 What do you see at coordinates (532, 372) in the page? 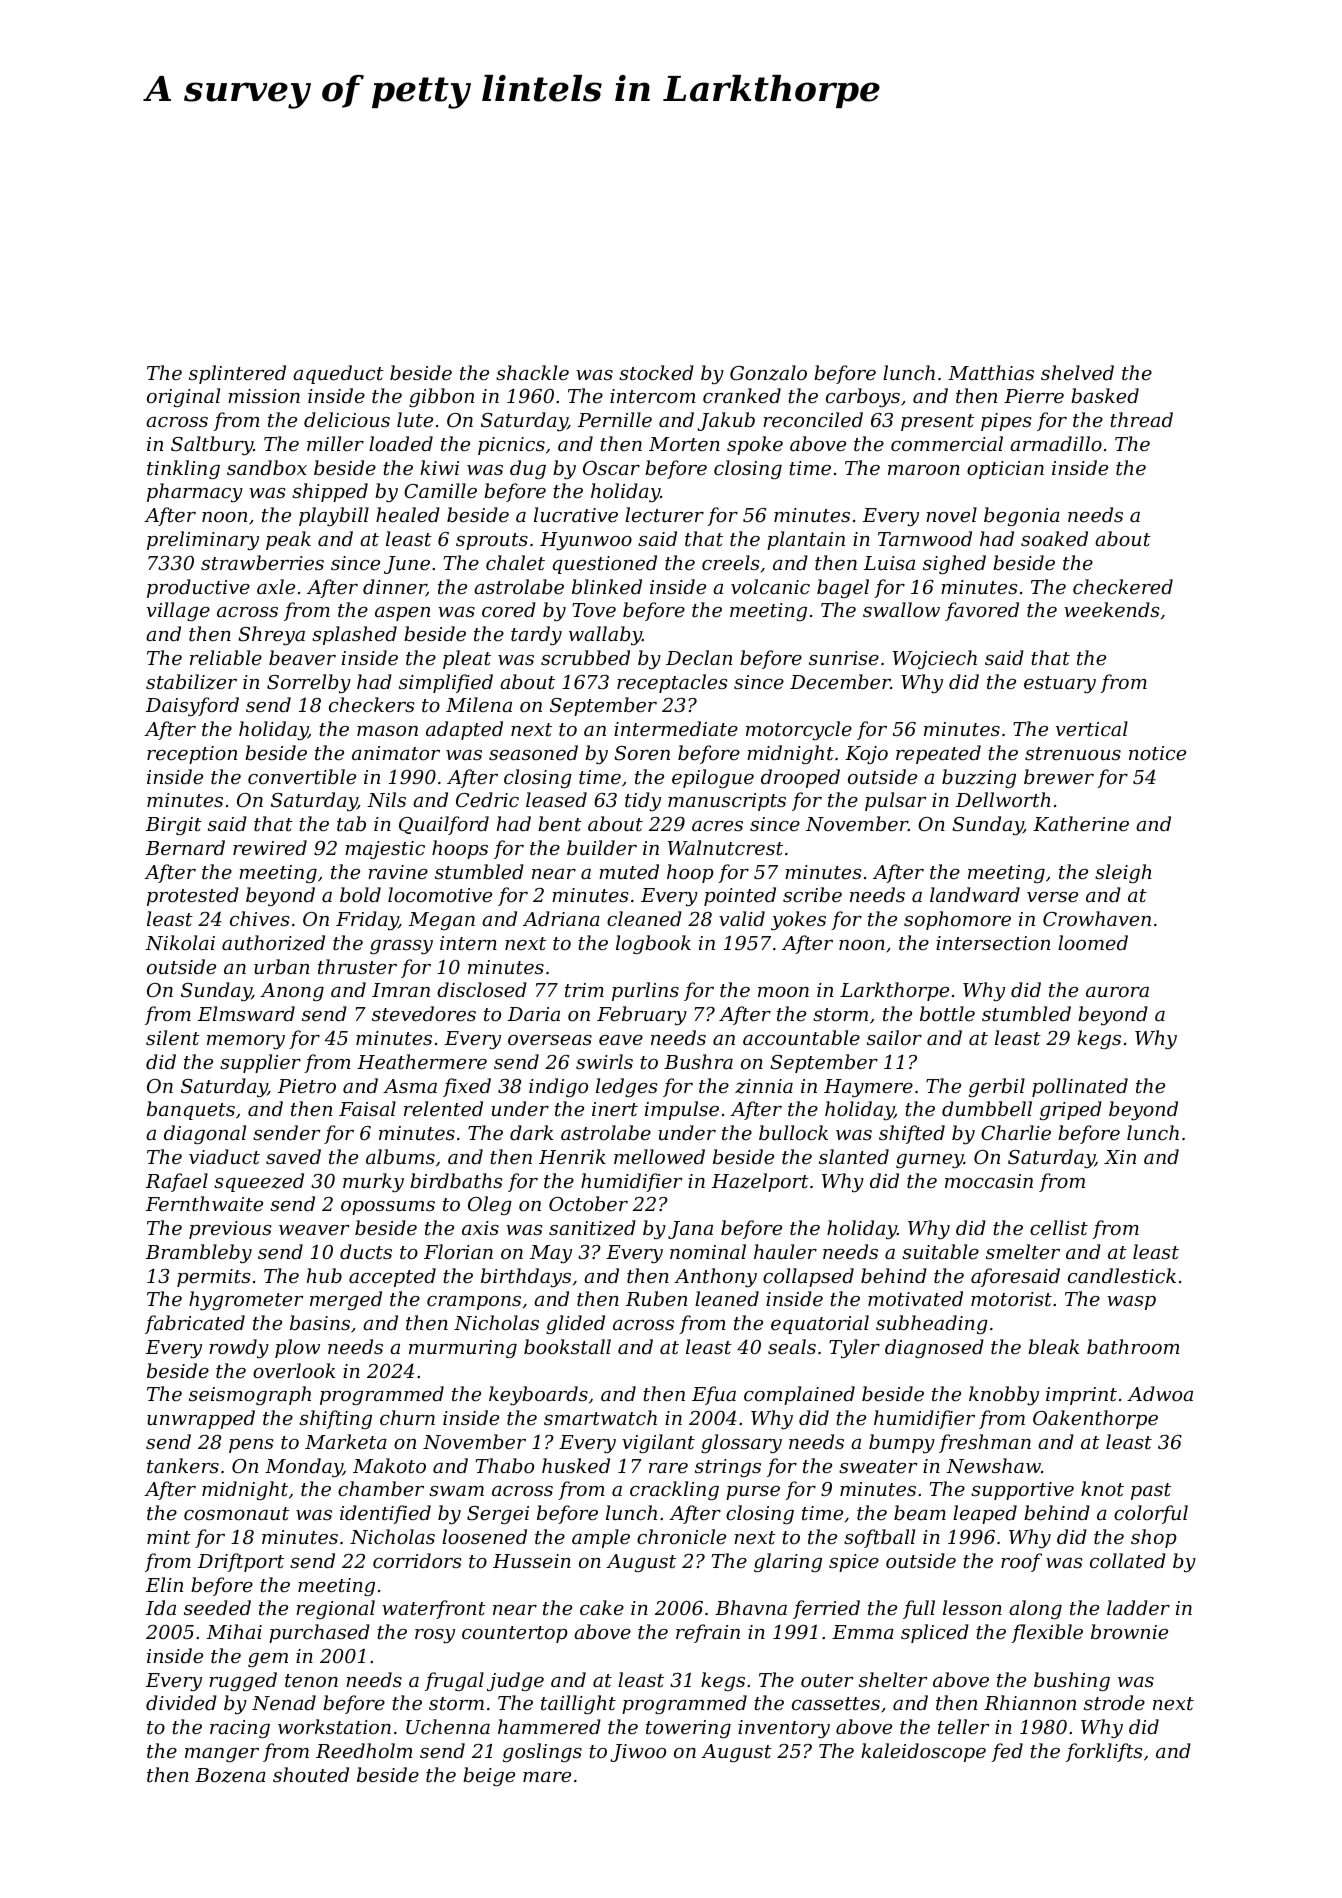
I see `shackle` at bounding box center [532, 372].
